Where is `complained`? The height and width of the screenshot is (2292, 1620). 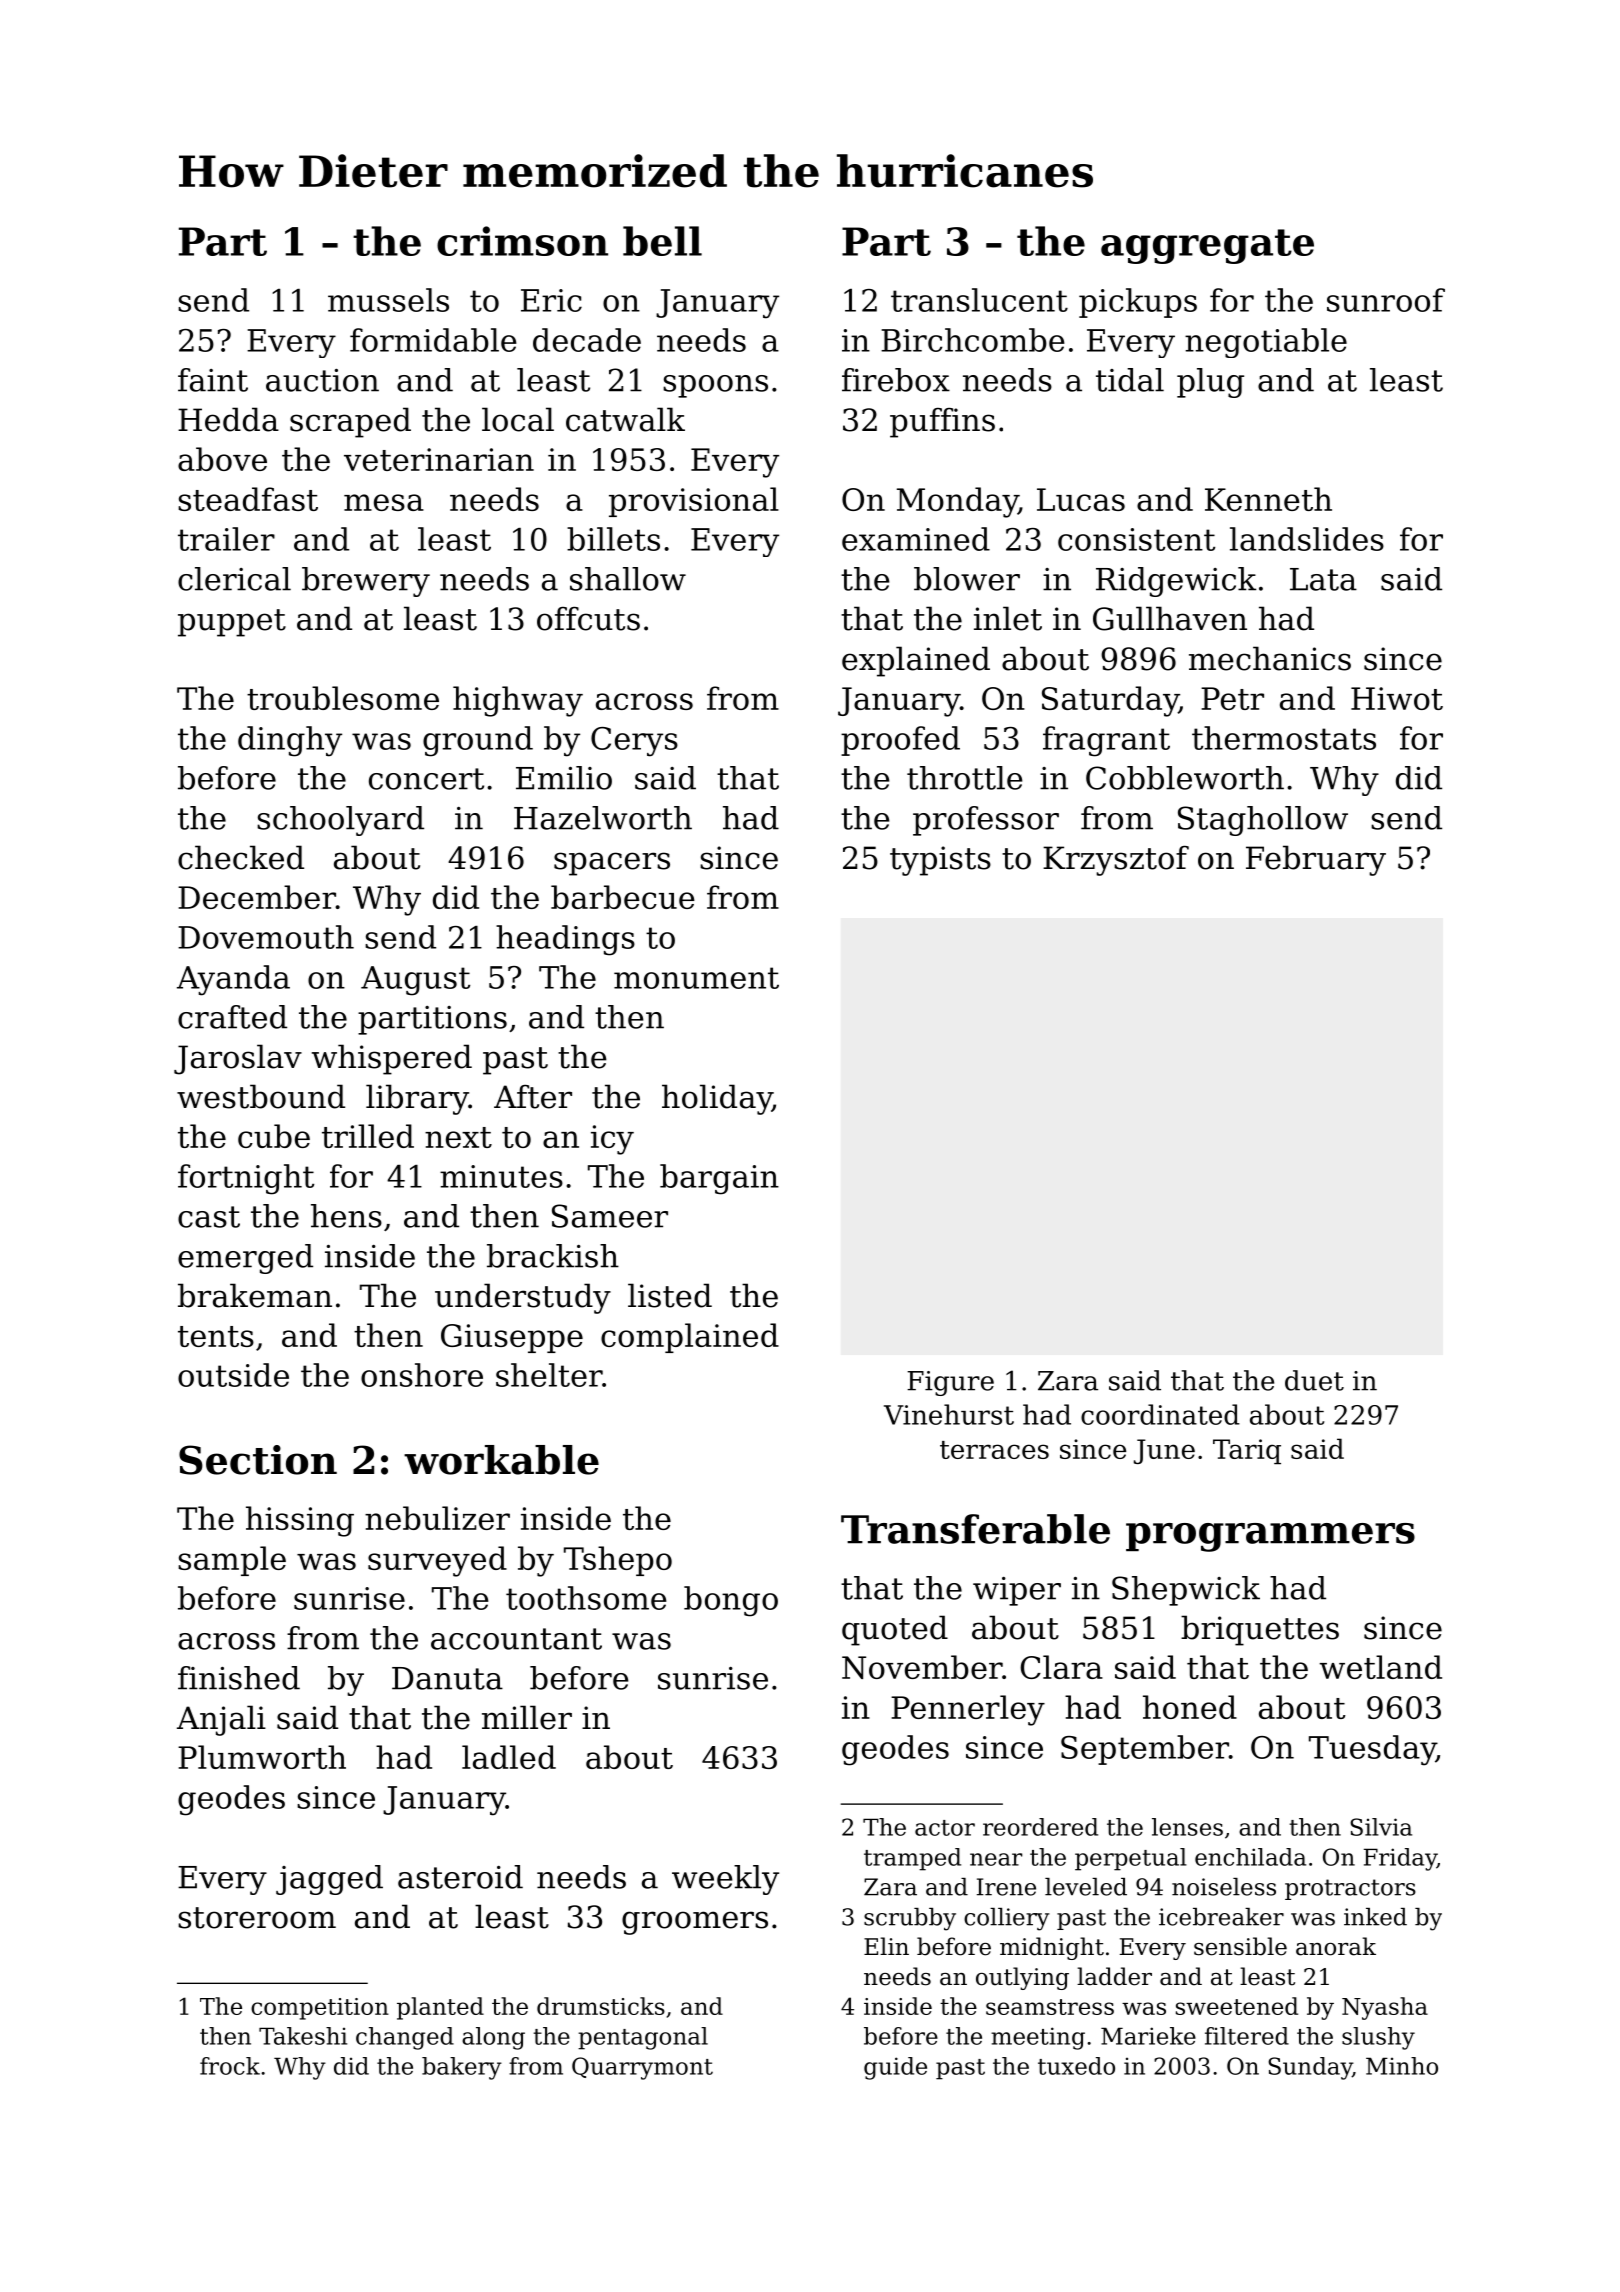
complained is located at coordinates (690, 1338).
